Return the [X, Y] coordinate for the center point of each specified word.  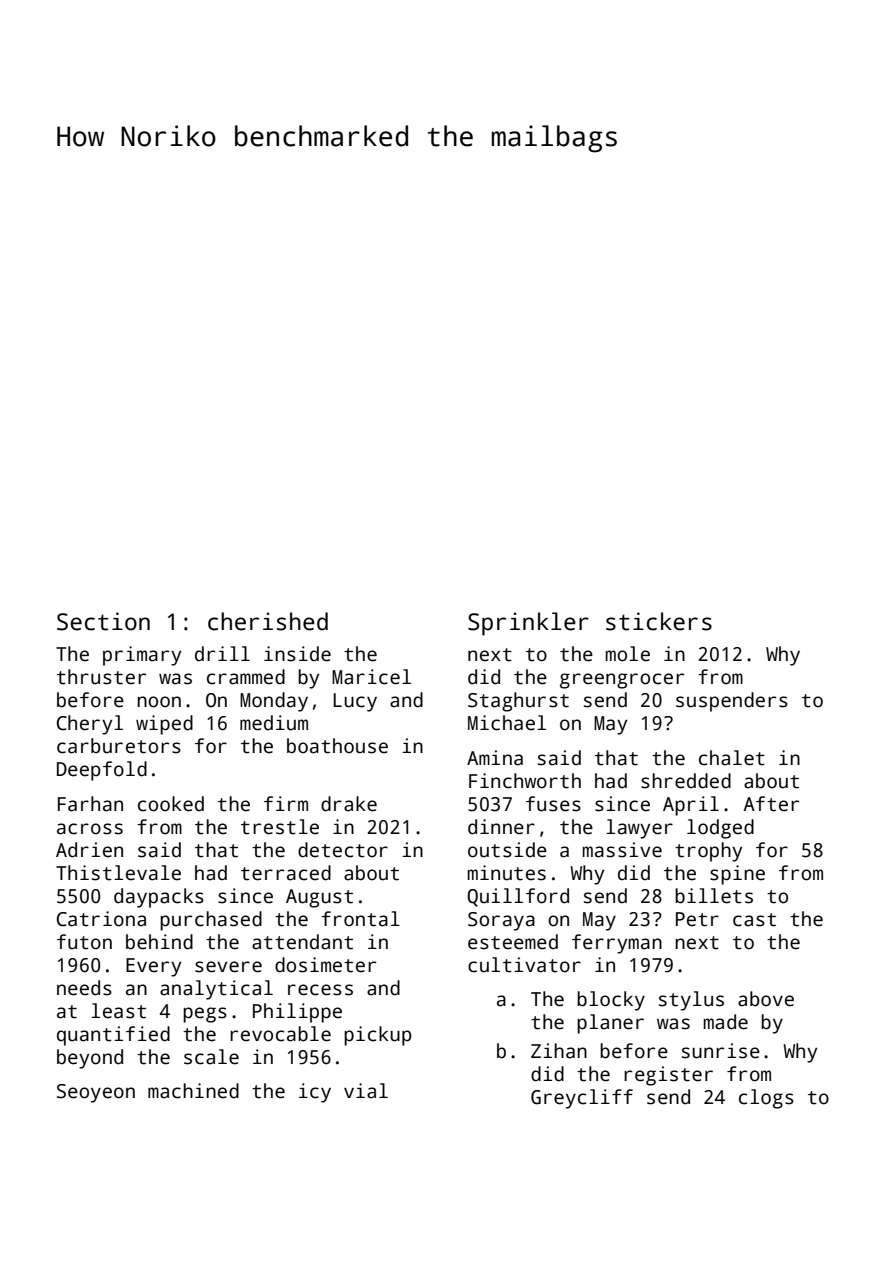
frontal [360, 919]
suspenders [732, 702]
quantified [113, 1036]
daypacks [159, 898]
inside [297, 654]
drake [349, 804]
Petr [697, 919]
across [90, 829]
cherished [268, 621]
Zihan [559, 1051]
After [771, 804]
